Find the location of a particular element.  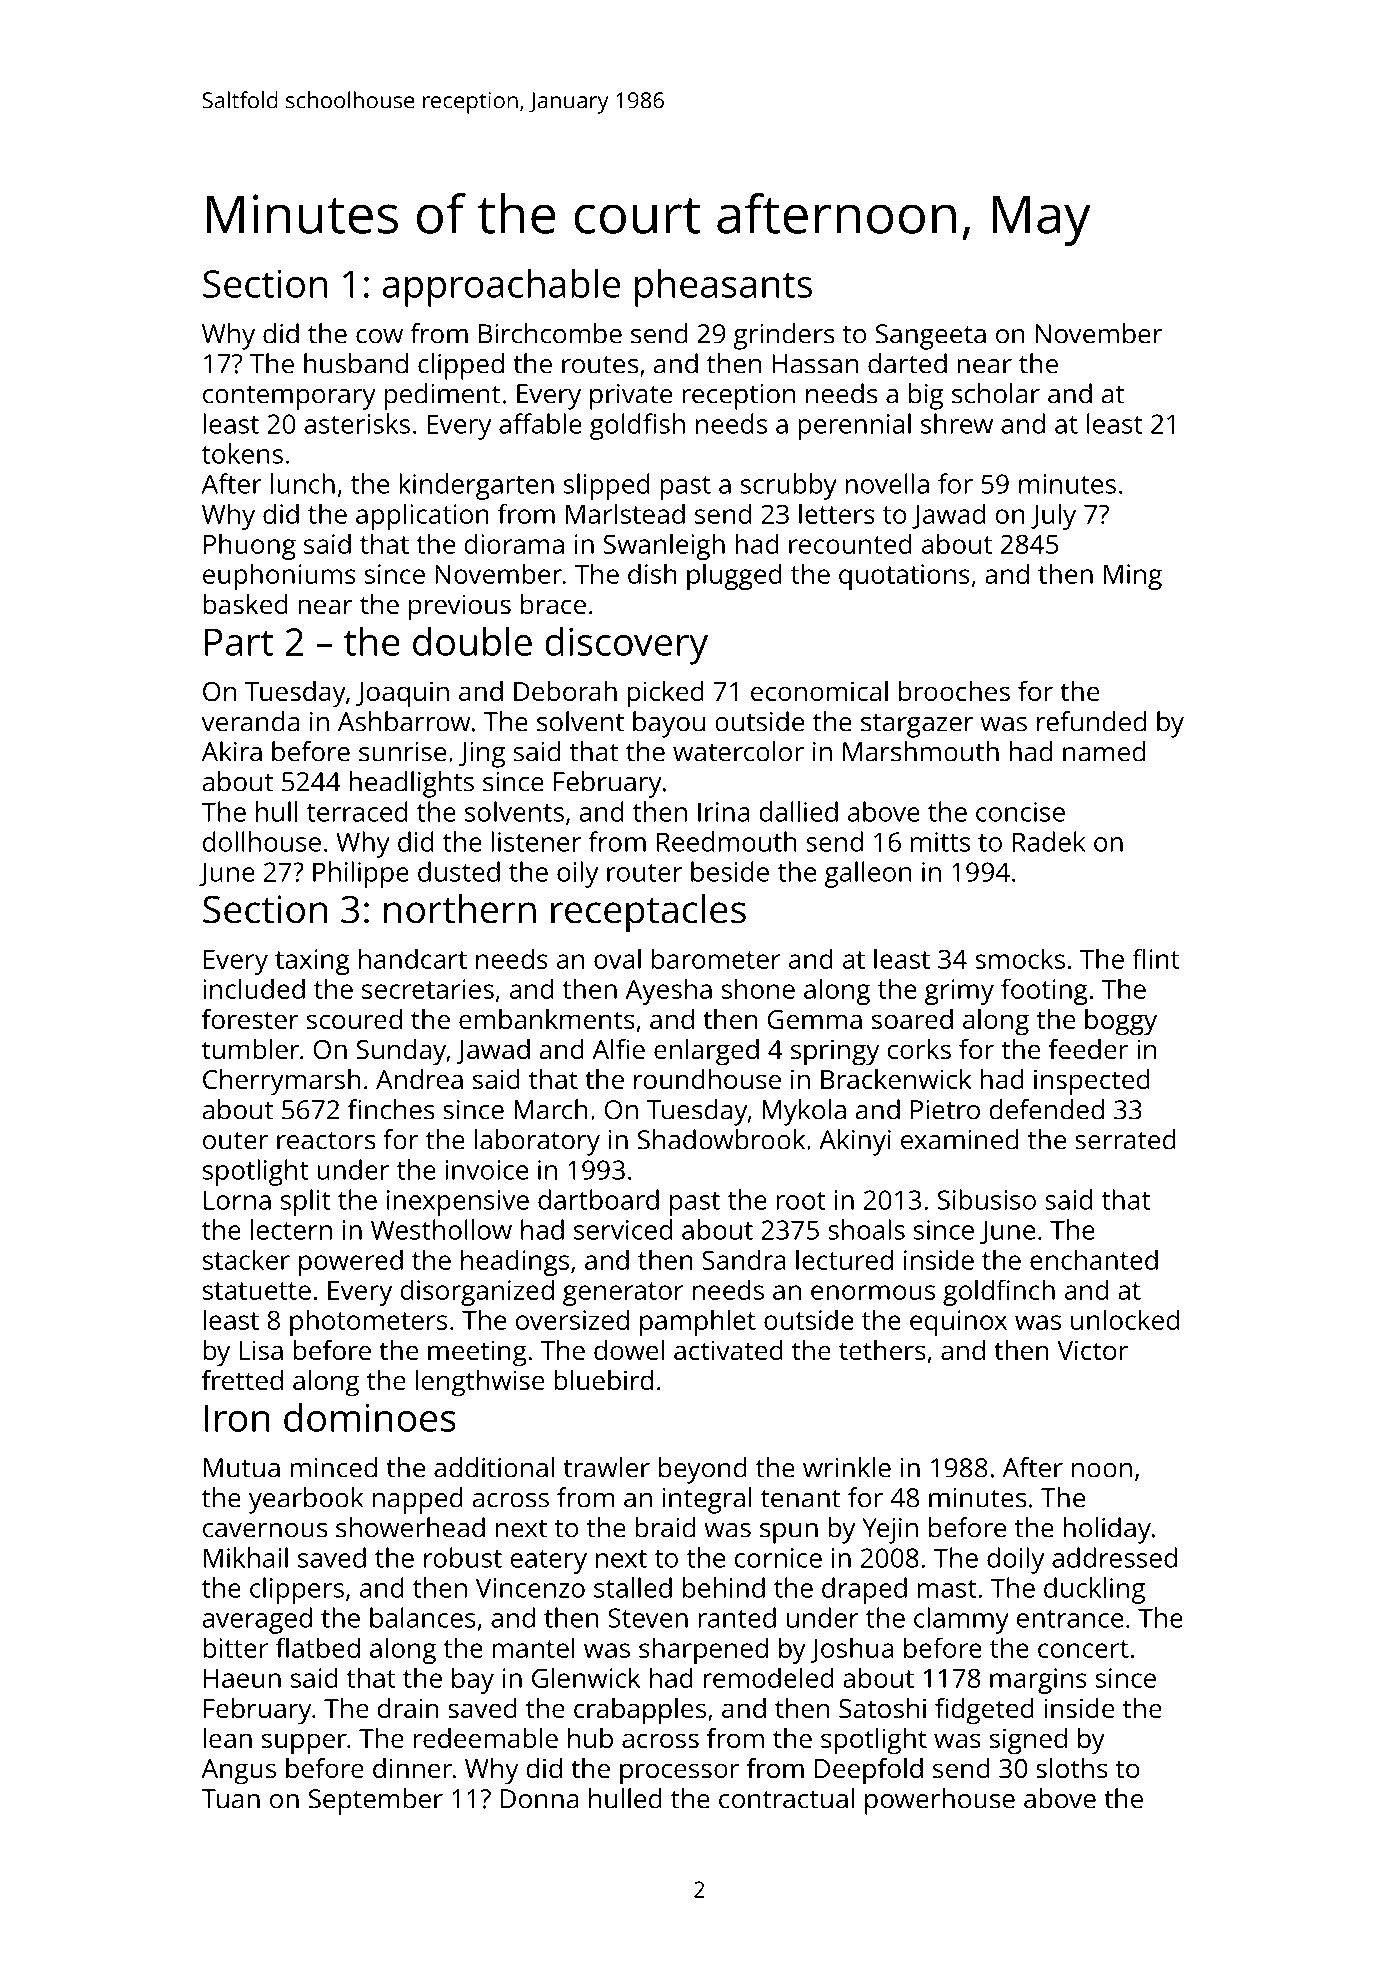

addressed is located at coordinates (1114, 1557).
